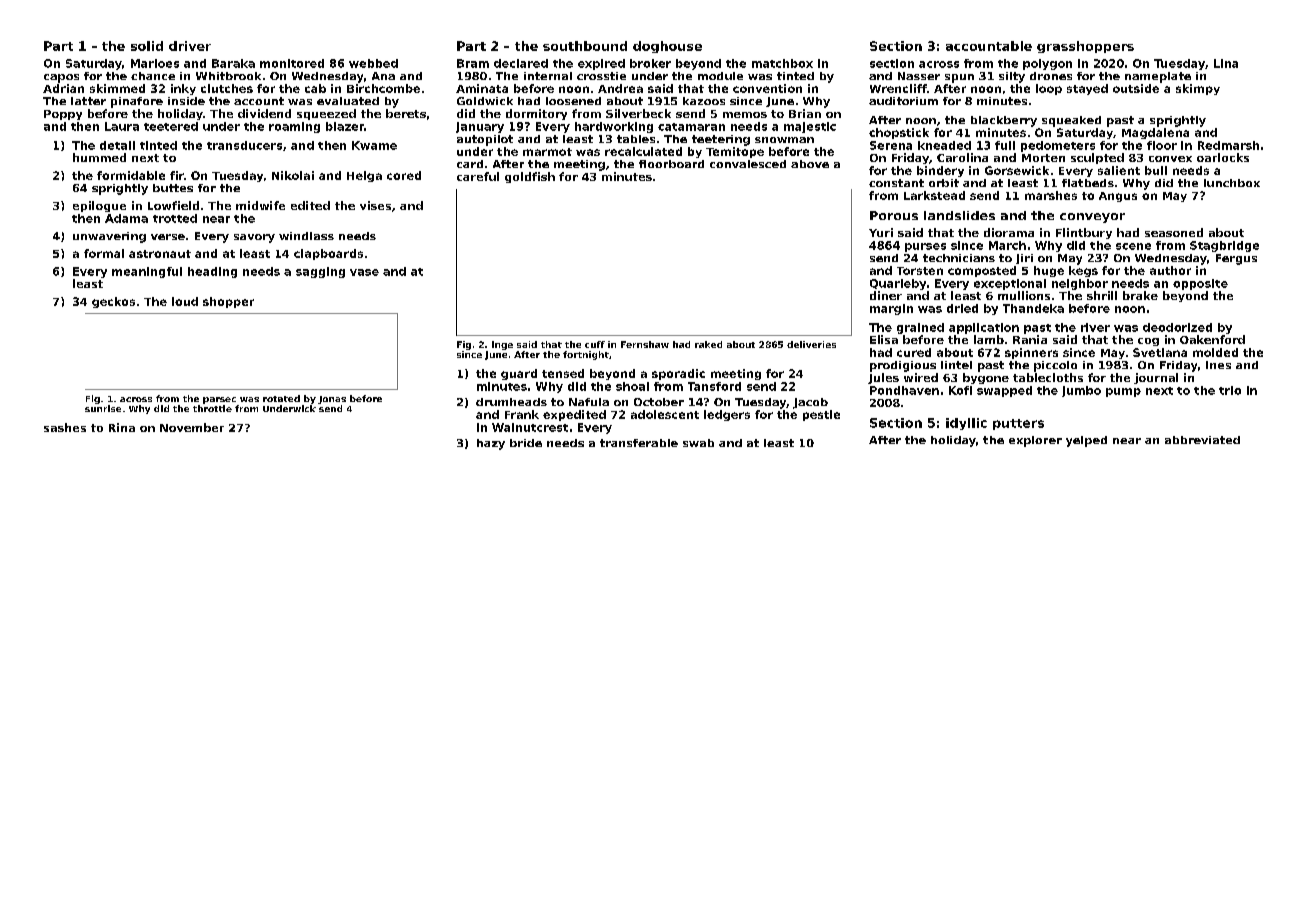 Image resolution: width=1308 pixels, height=924 pixels. Describe the element at coordinates (1177, 327) in the document. I see `deodorized` at that location.
